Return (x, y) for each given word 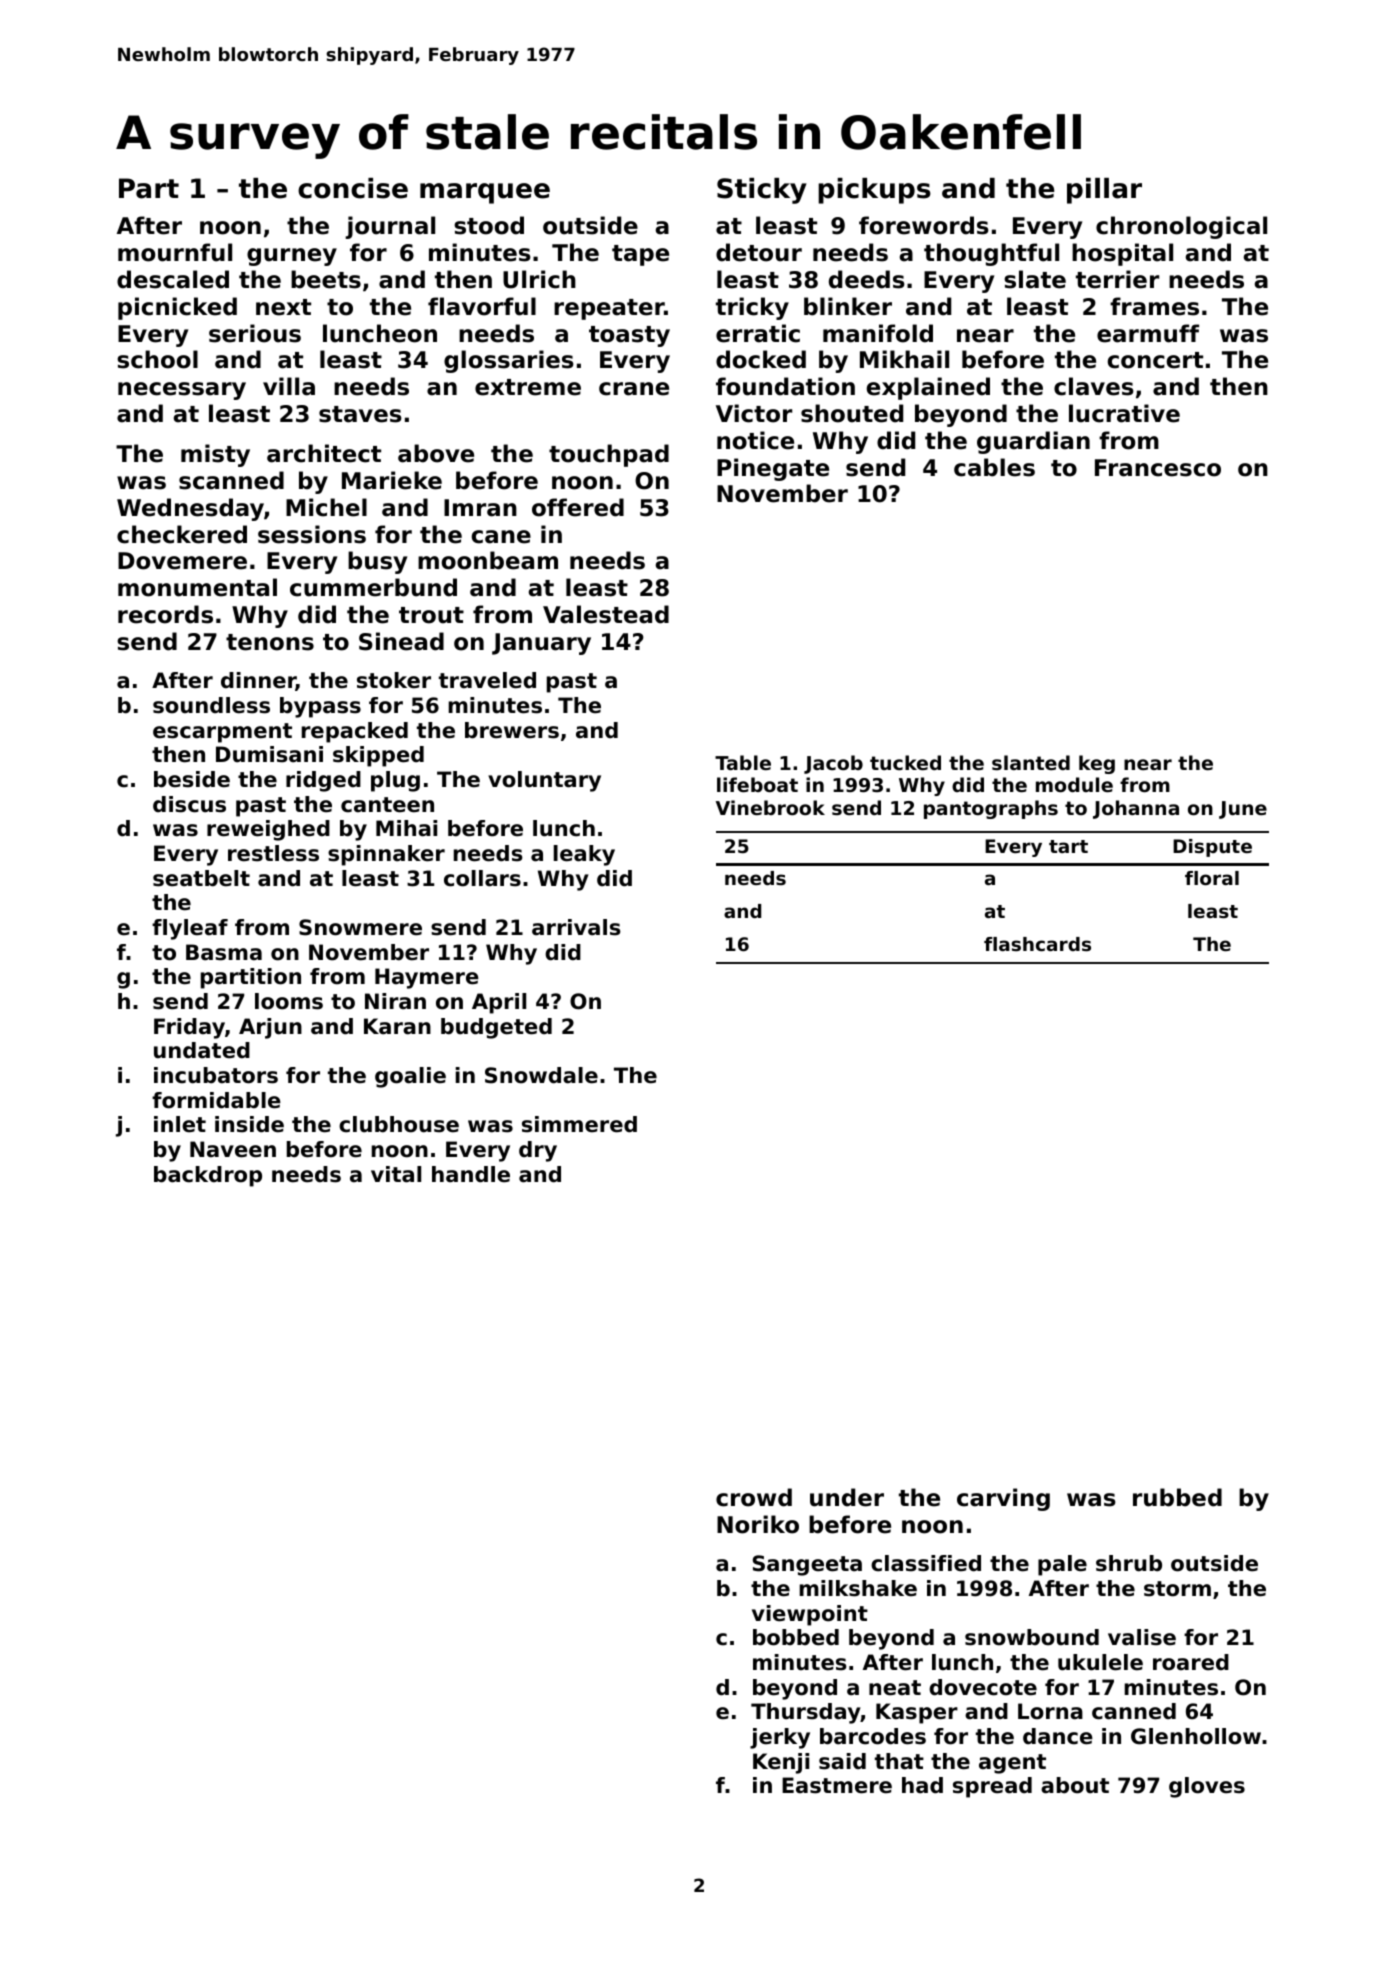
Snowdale (541, 1075)
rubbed (1177, 1497)
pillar (1104, 191)
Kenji (781, 1763)
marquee (485, 193)
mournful (175, 252)
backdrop (208, 1176)
